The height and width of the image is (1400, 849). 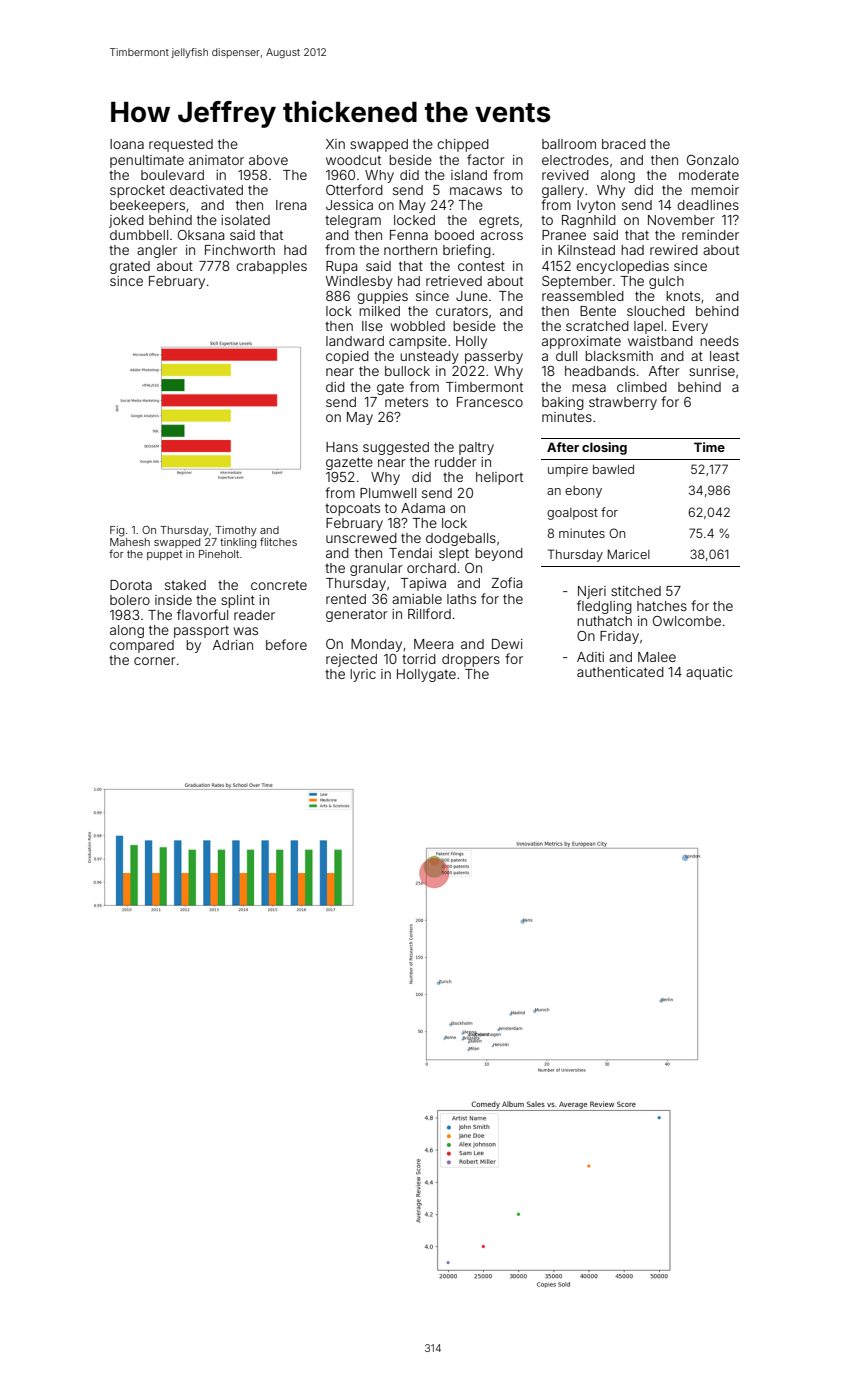 What do you see at coordinates (181, 145) in the image?
I see `requested` at bounding box center [181, 145].
